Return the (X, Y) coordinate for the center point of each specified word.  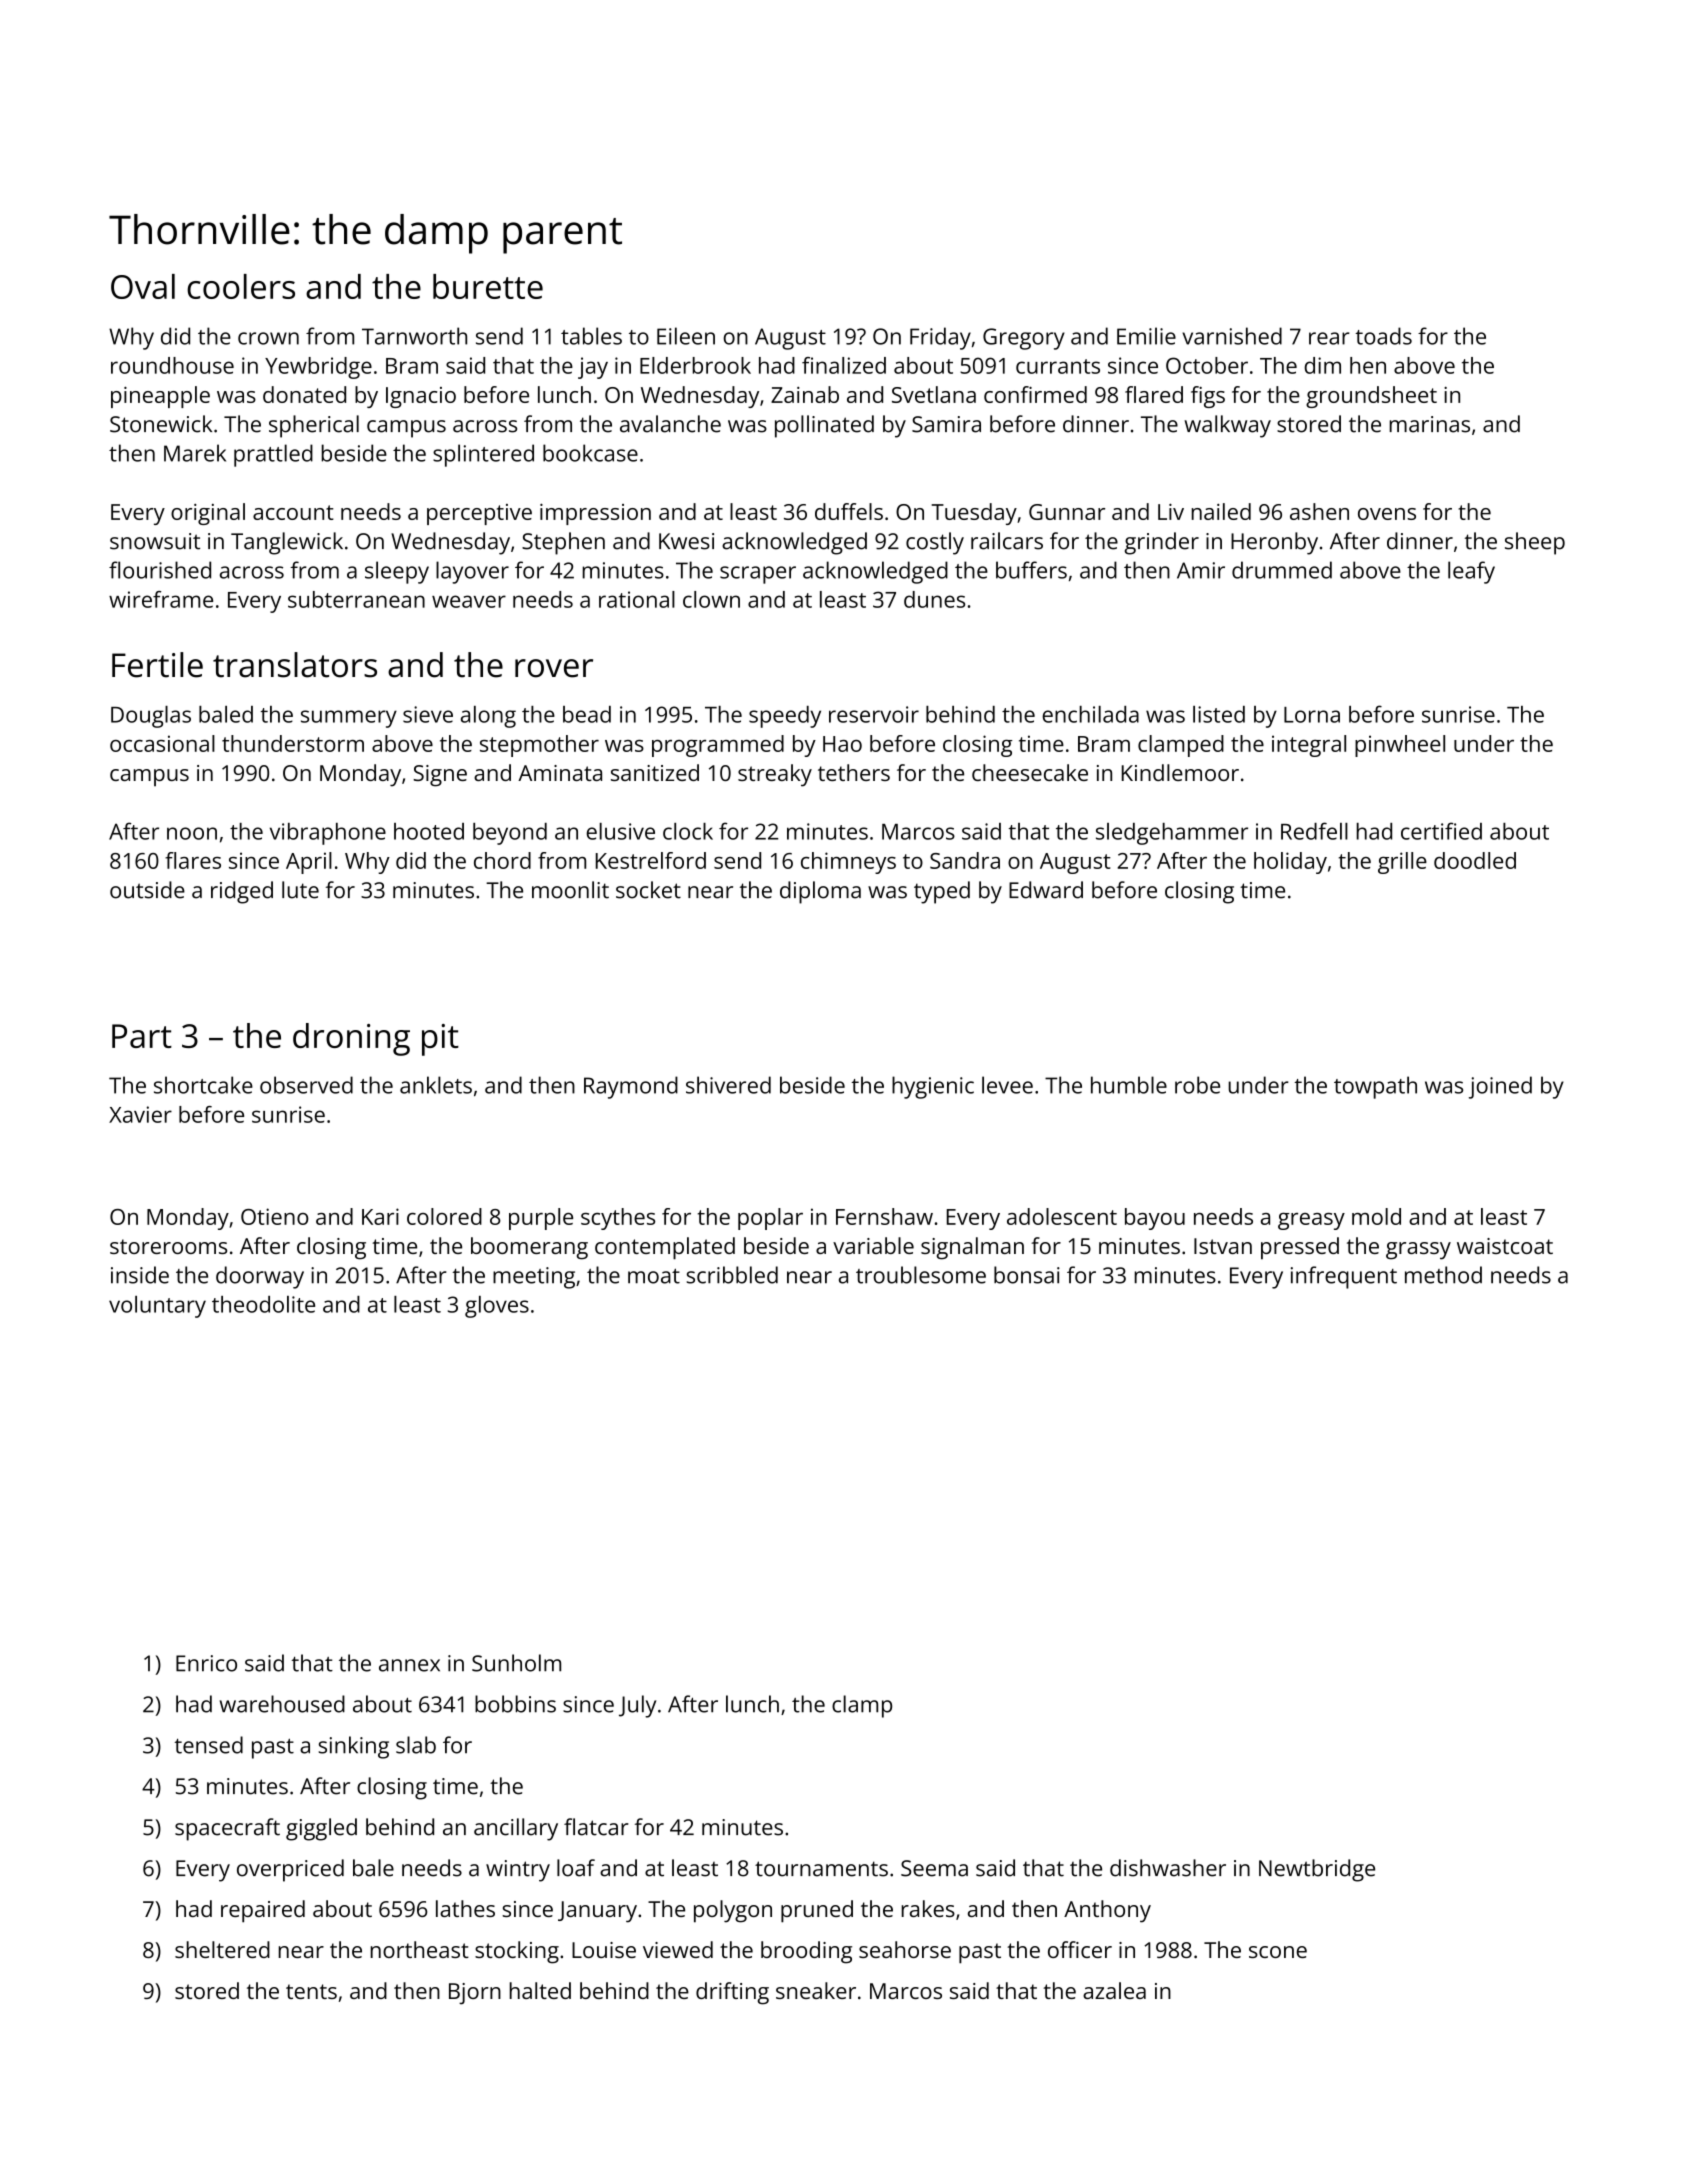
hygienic (933, 1087)
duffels (849, 511)
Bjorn (475, 1994)
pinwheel (1400, 746)
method (1443, 1275)
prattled (273, 455)
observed (306, 1085)
